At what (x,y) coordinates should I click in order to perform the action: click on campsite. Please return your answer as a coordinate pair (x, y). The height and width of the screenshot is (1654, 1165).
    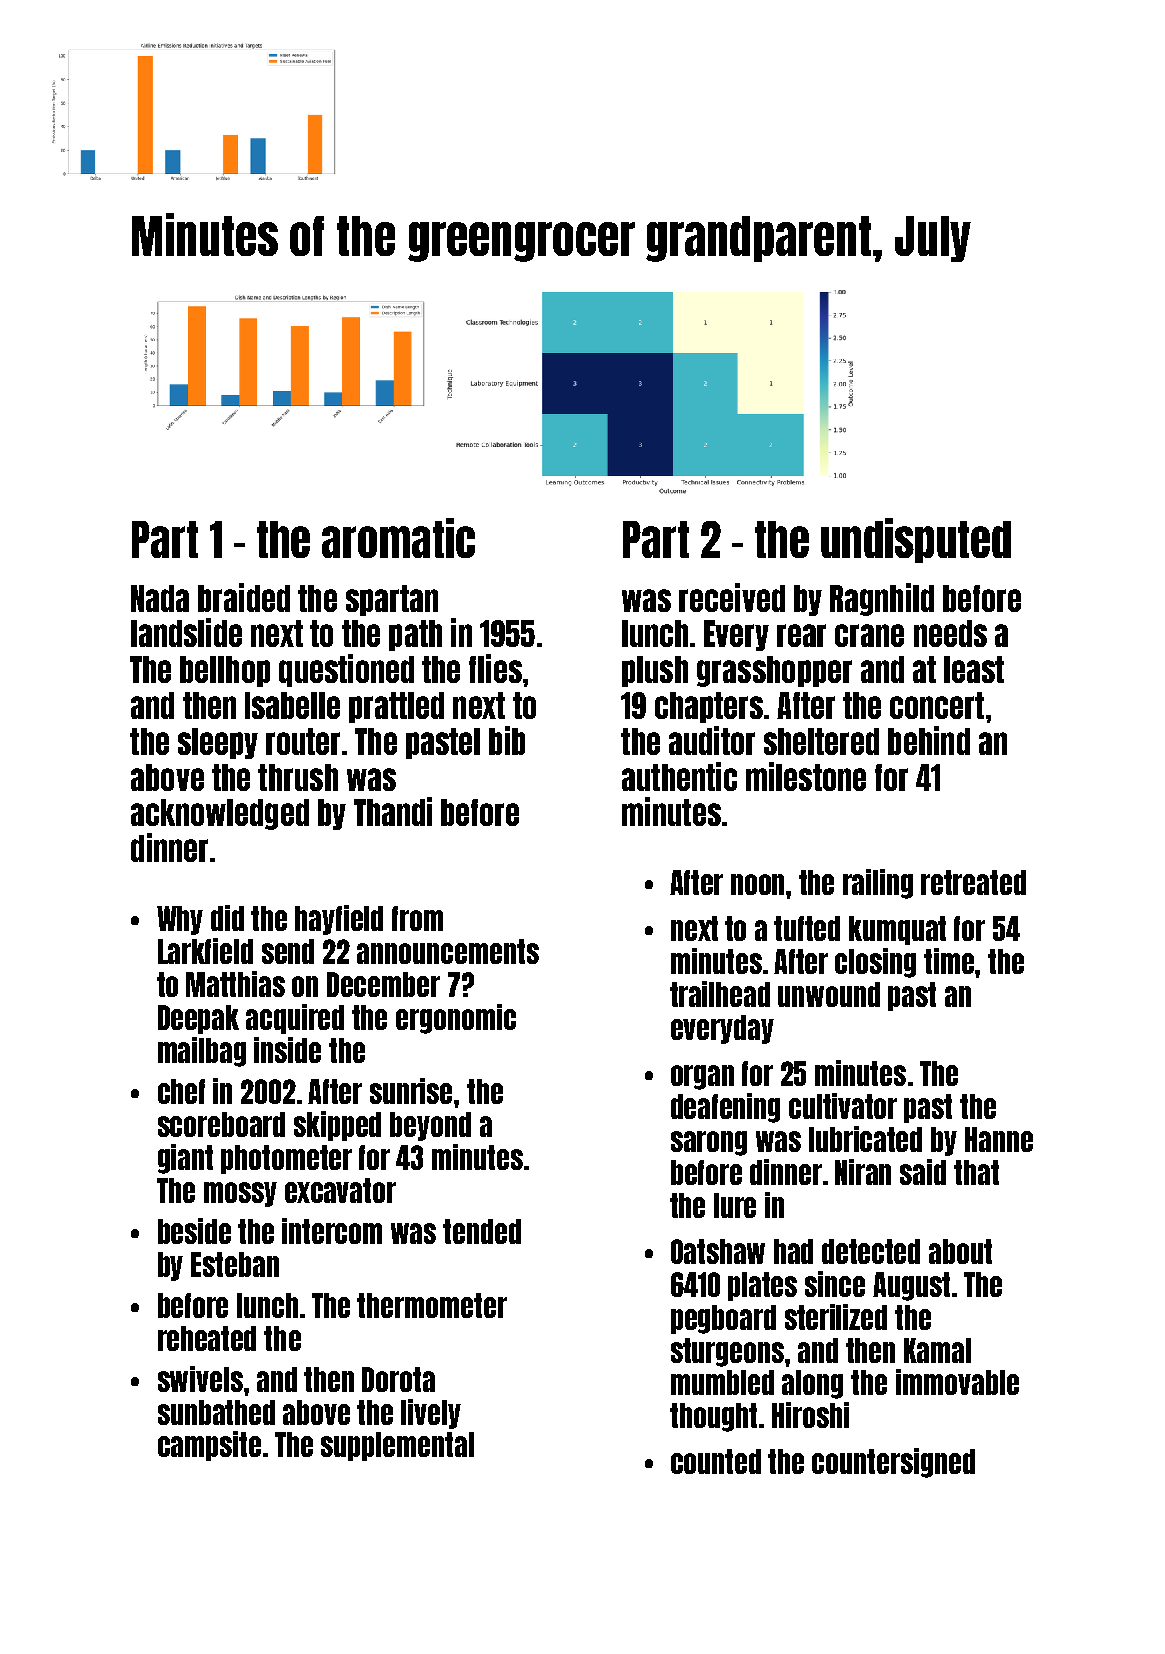
    Looking at the image, I should click on (209, 1446).
